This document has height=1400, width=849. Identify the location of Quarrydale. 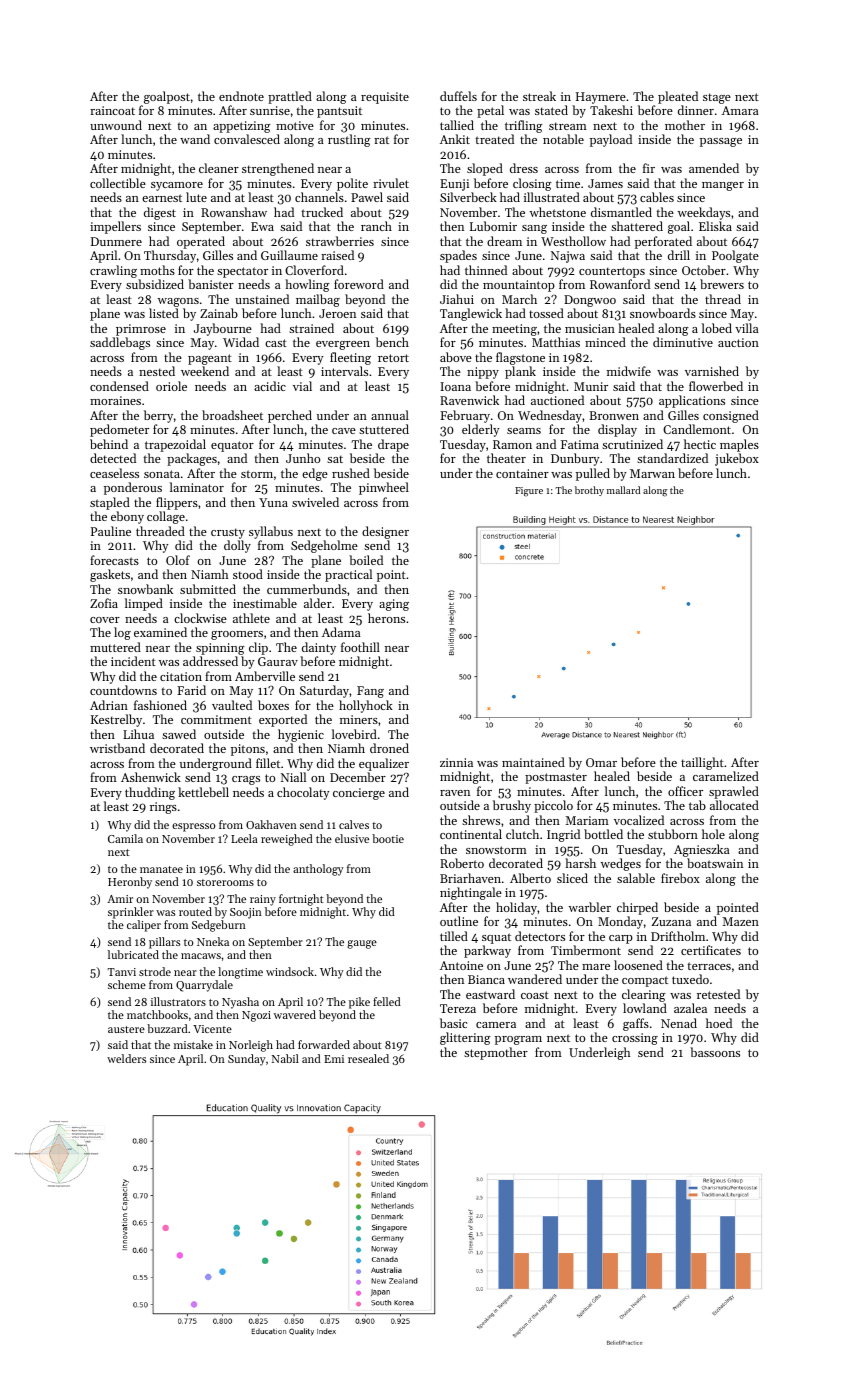
(204, 986).
